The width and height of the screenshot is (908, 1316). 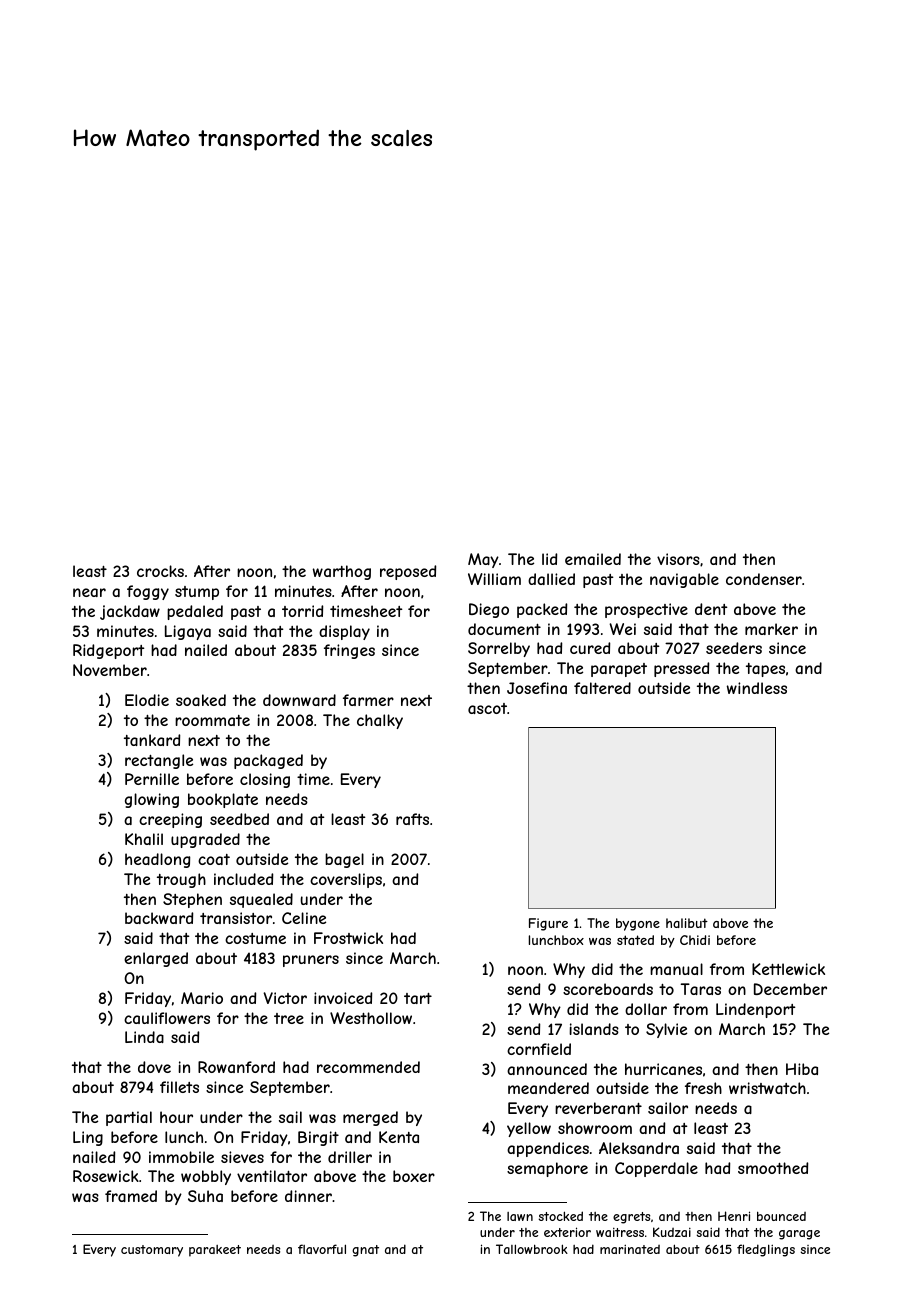 What do you see at coordinates (757, 688) in the screenshot?
I see `windless` at bounding box center [757, 688].
